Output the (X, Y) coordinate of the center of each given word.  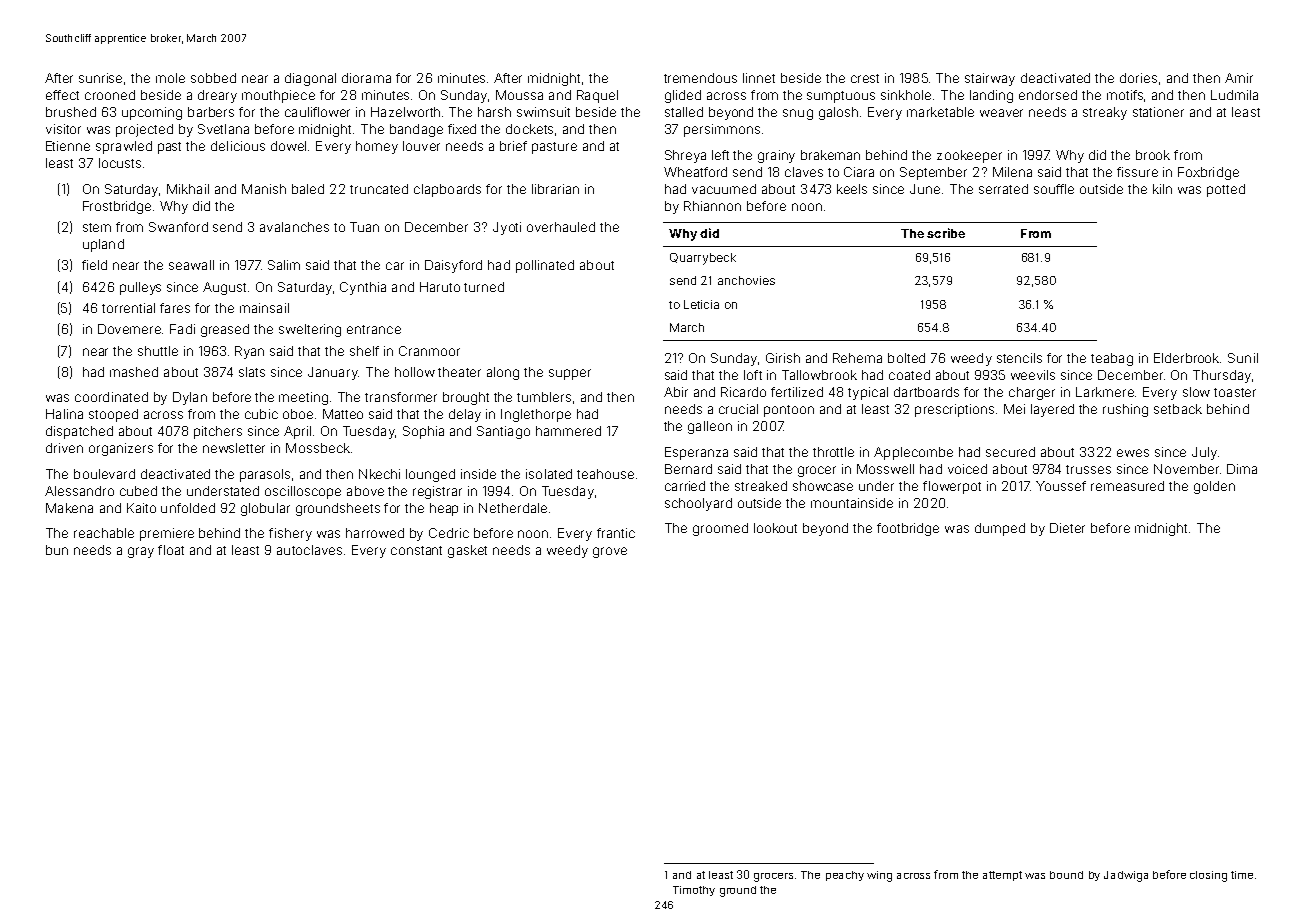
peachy (845, 876)
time (1242, 875)
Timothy (694, 891)
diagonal (310, 79)
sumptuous (841, 97)
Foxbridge (1208, 173)
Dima (1242, 469)
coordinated (111, 397)
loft (753, 375)
